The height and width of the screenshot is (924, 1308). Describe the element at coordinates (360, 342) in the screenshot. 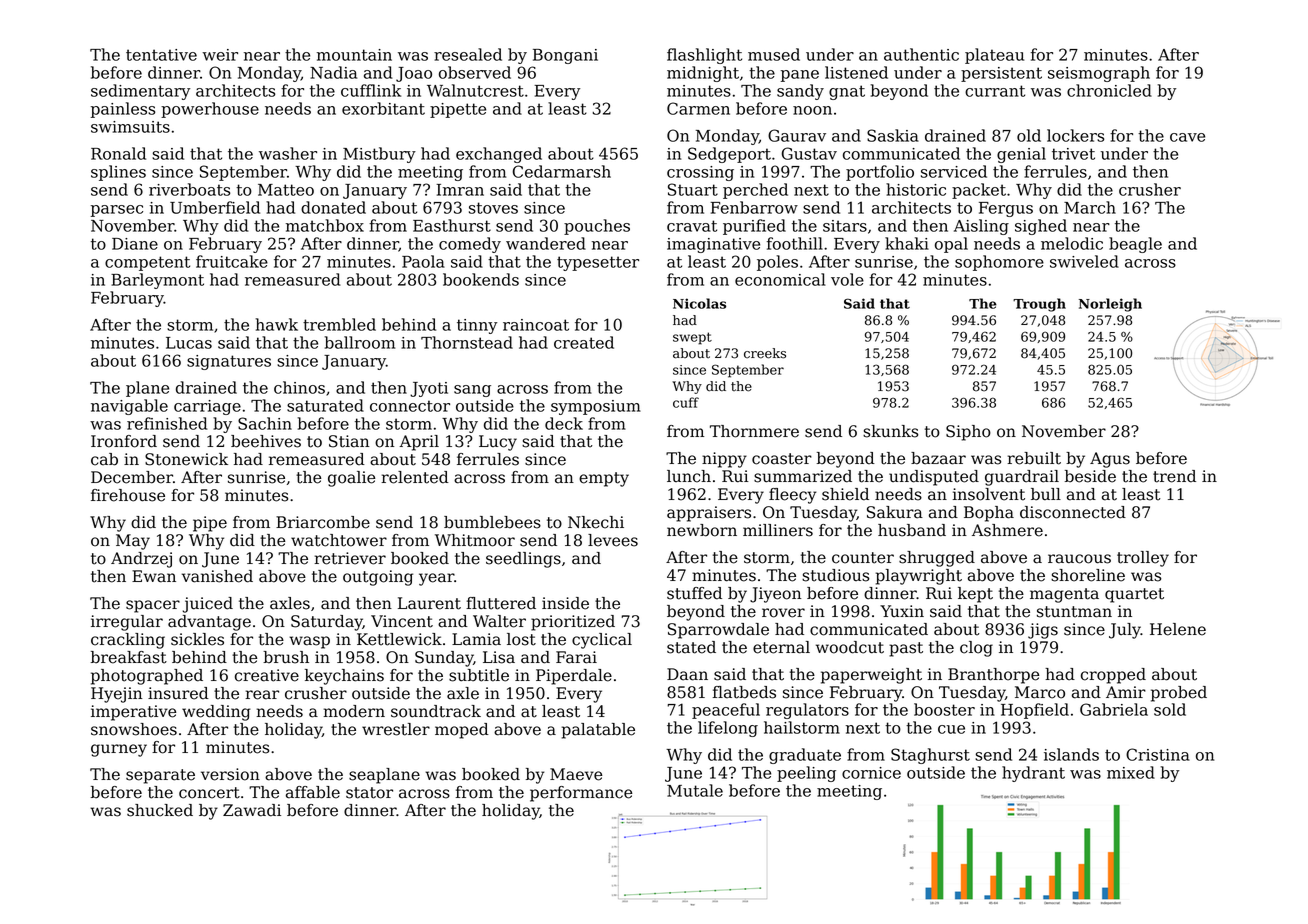

I see `ballroom` at that location.
